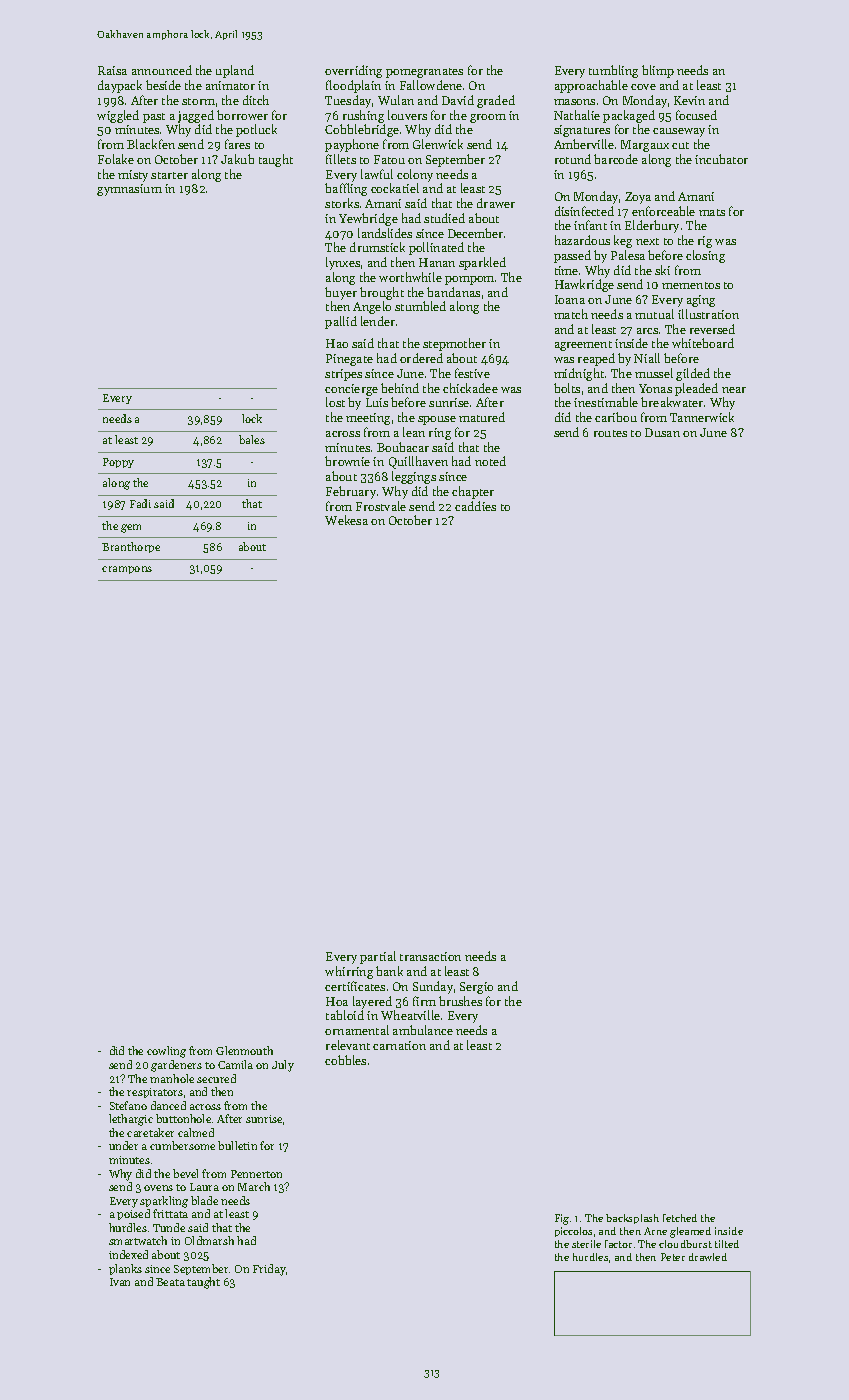 This page has width=849, height=1400. What do you see at coordinates (127, 570) in the page?
I see `crampons` at bounding box center [127, 570].
